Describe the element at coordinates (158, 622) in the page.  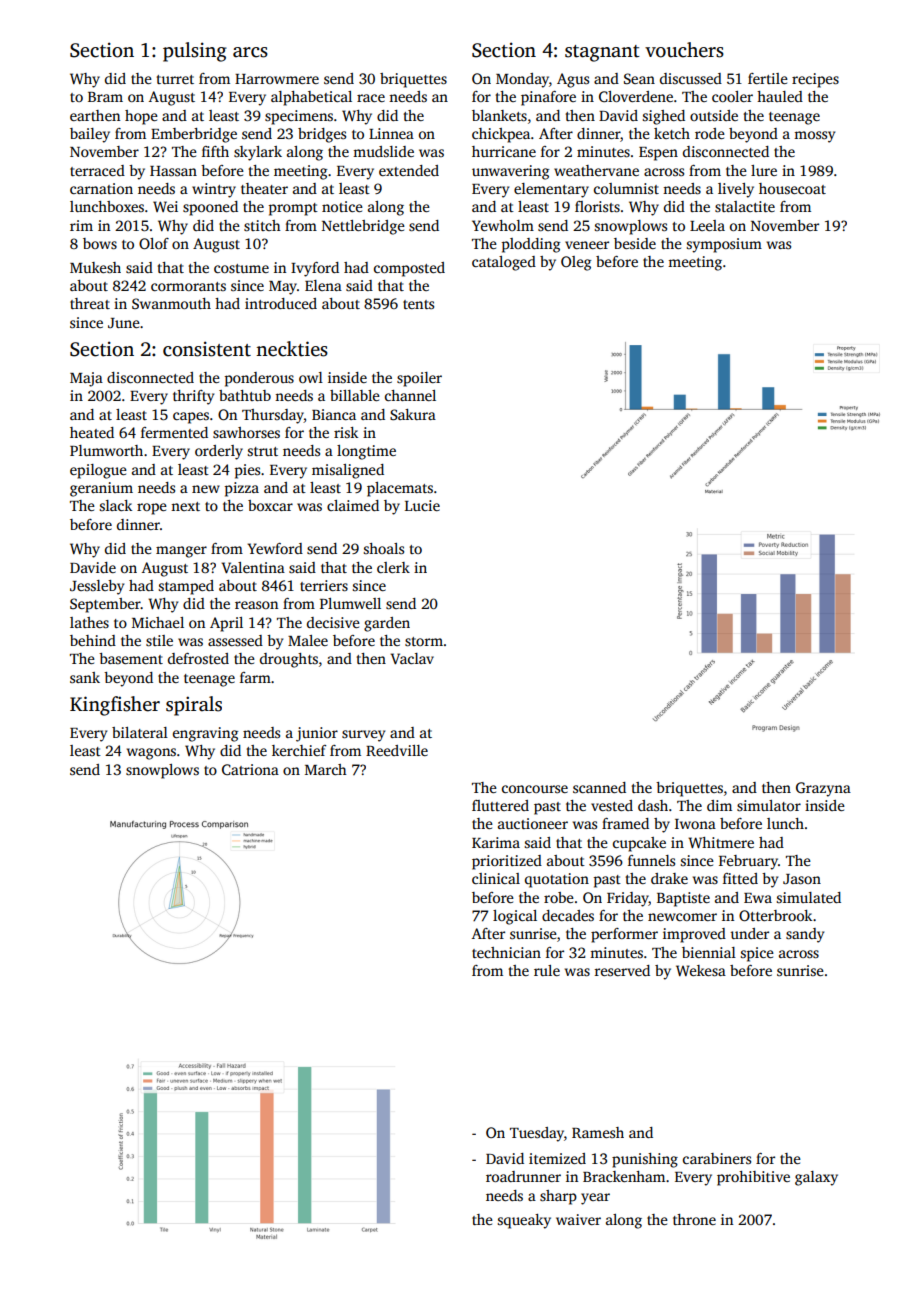
I see `Michael` at that location.
